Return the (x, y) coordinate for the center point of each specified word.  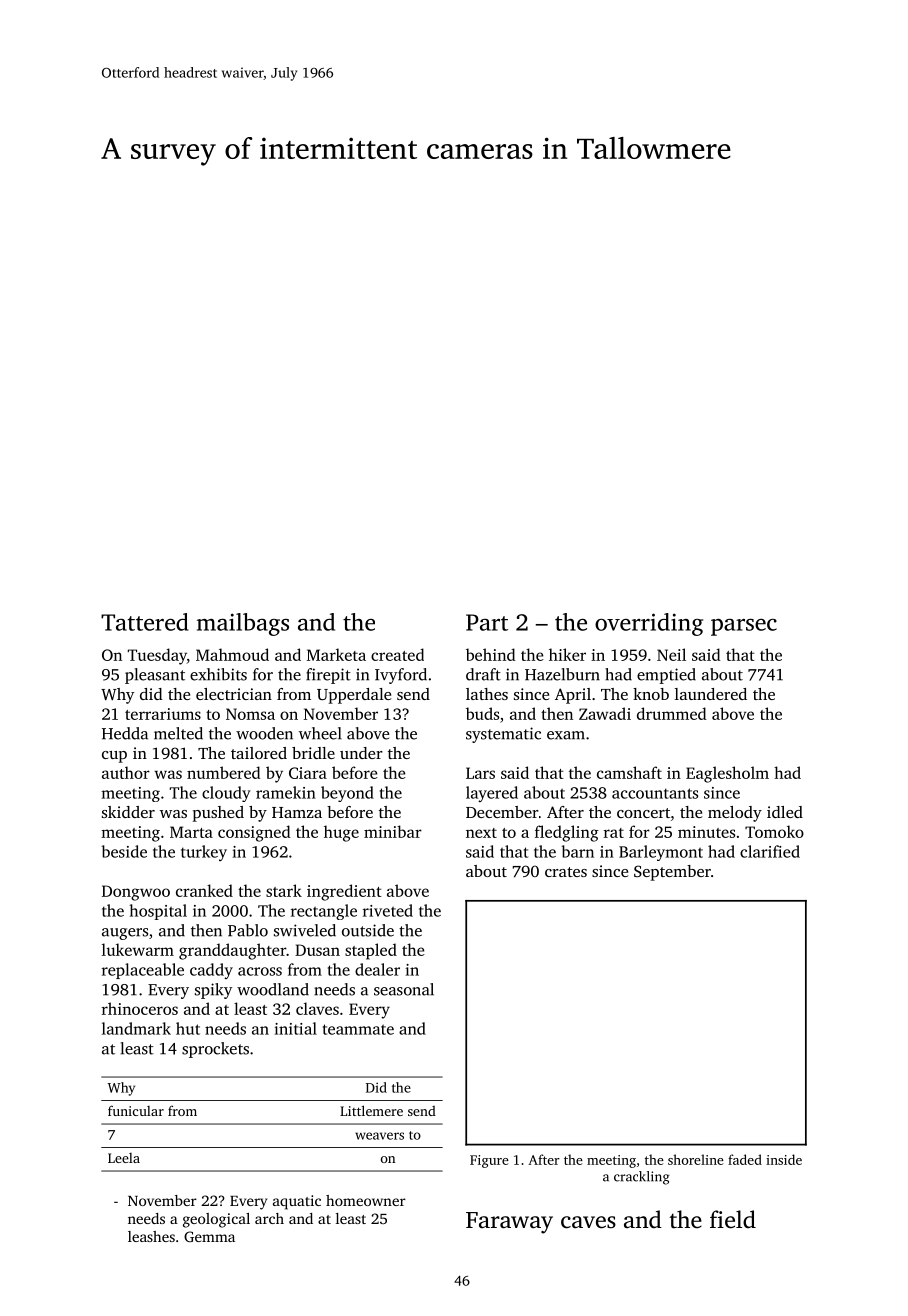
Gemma (209, 1236)
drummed (672, 713)
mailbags (243, 624)
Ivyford (401, 676)
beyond (347, 794)
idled (785, 812)
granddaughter (232, 951)
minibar (393, 831)
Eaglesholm (727, 774)
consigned (254, 833)
